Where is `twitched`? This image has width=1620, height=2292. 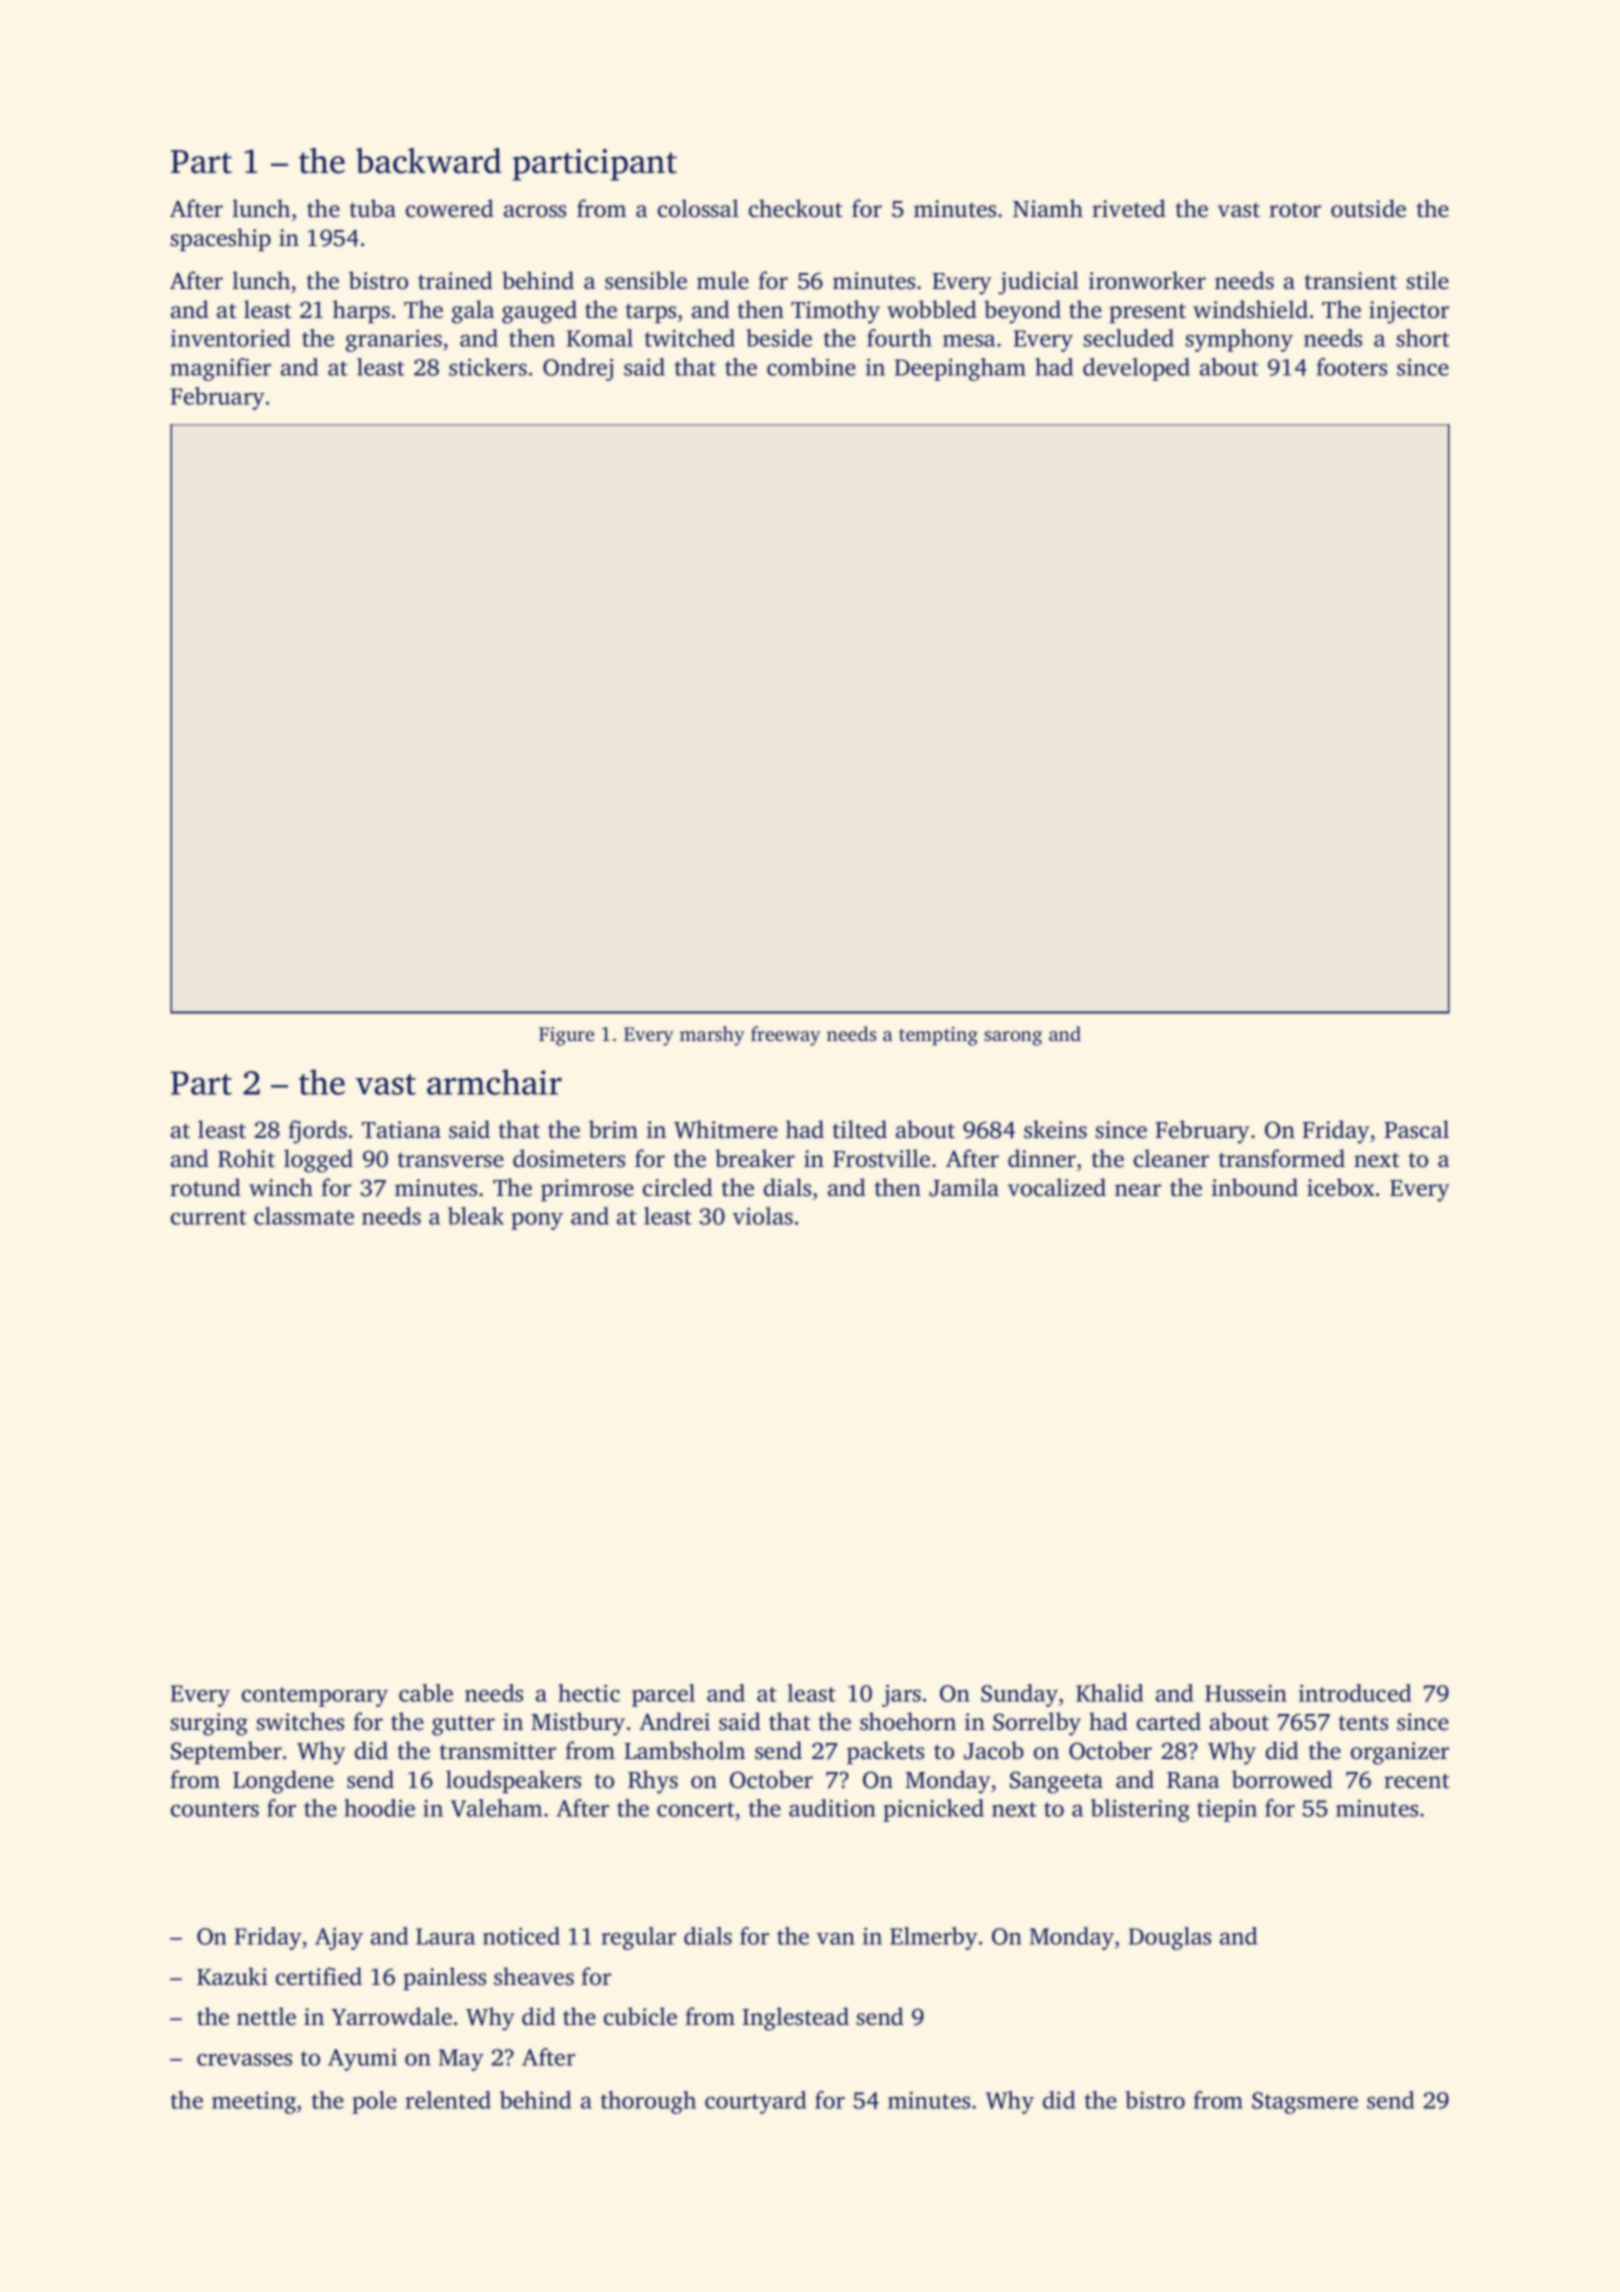
twitched is located at coordinates (690, 338).
